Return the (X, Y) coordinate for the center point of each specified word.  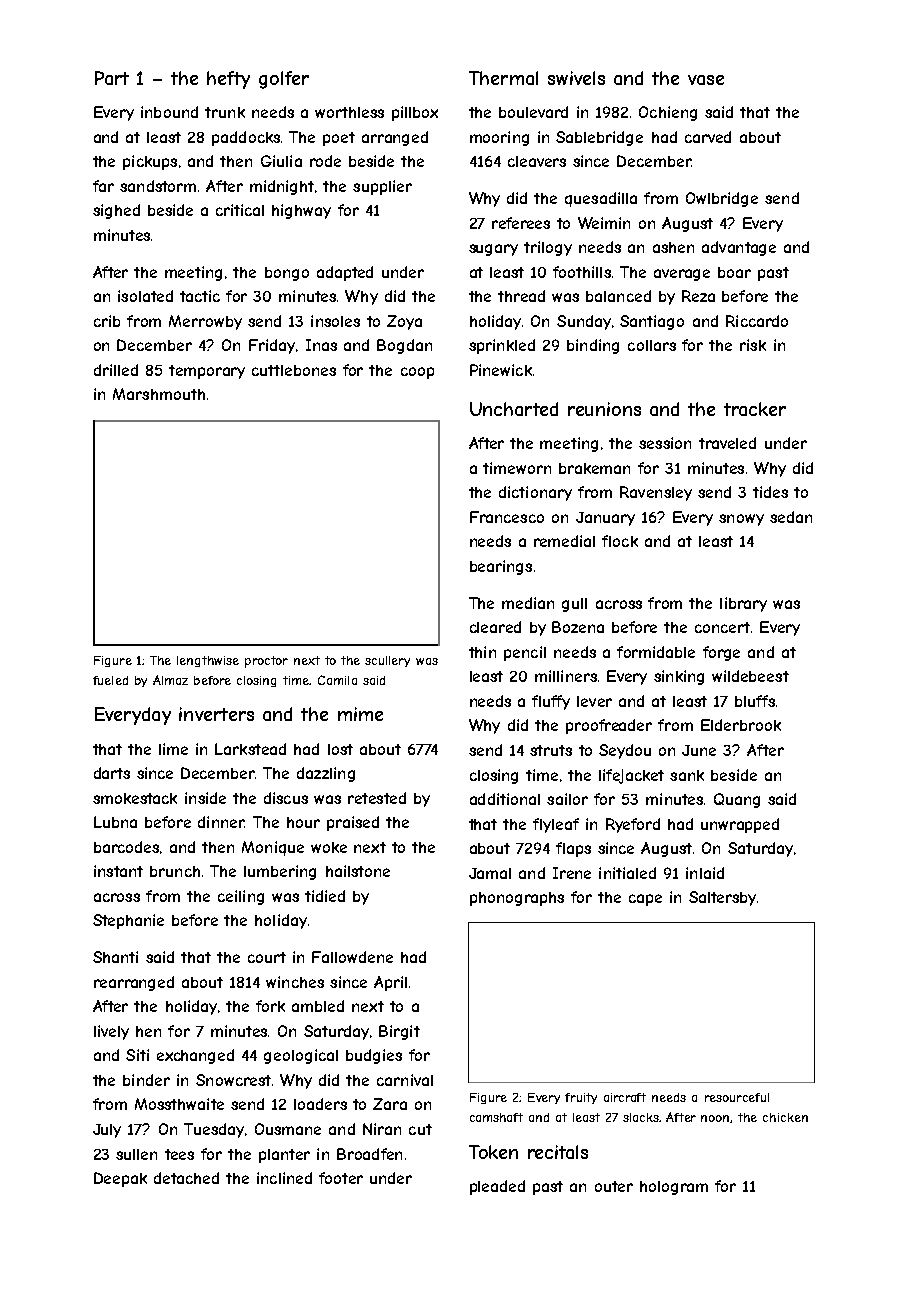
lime (173, 749)
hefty (228, 80)
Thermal (503, 78)
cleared (495, 627)
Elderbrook (741, 725)
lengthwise (208, 661)
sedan (791, 517)
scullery (387, 661)
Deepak (120, 1179)
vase (706, 80)
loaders (320, 1104)
